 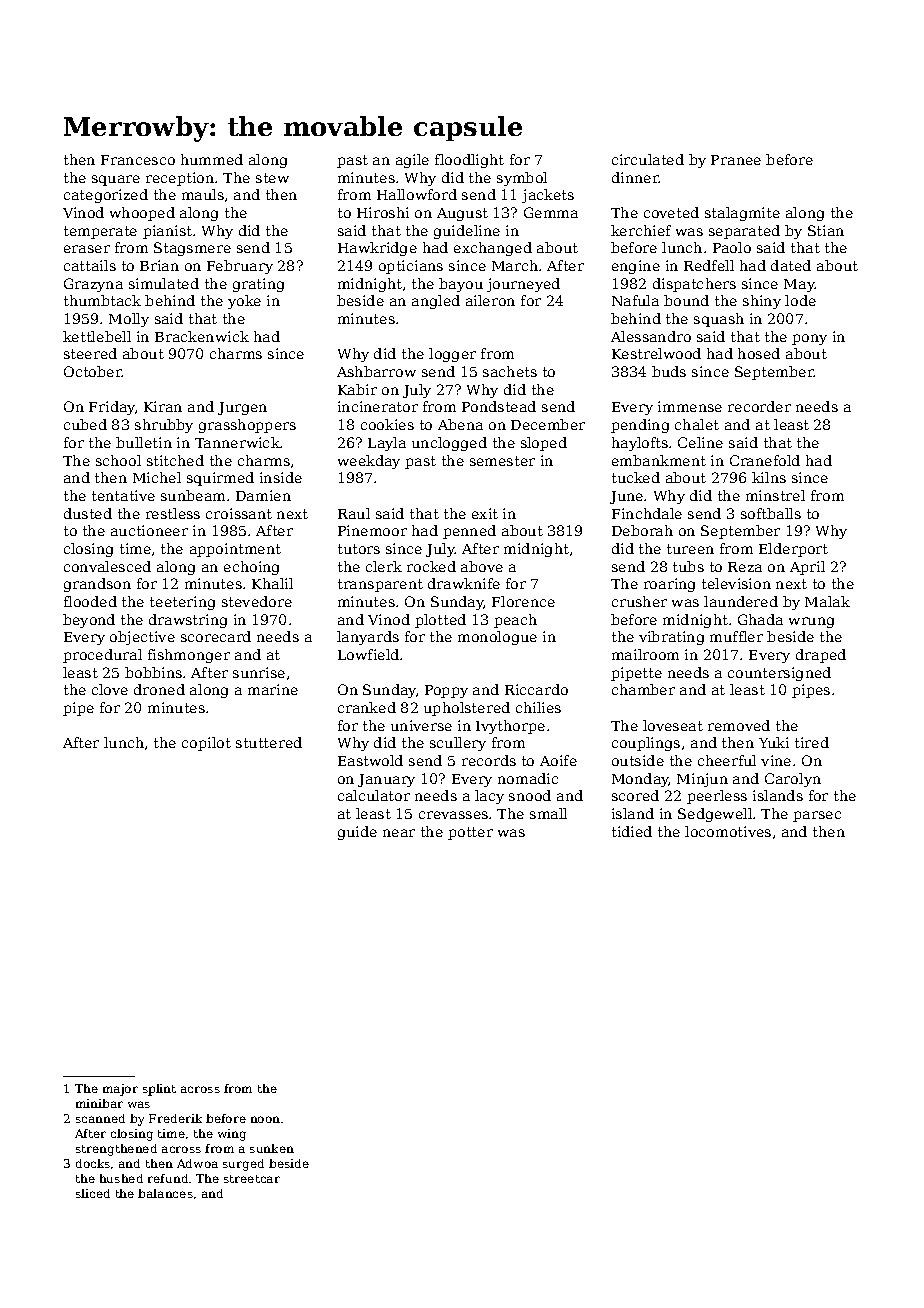 What do you see at coordinates (551, 212) in the screenshot?
I see `Gemma` at bounding box center [551, 212].
